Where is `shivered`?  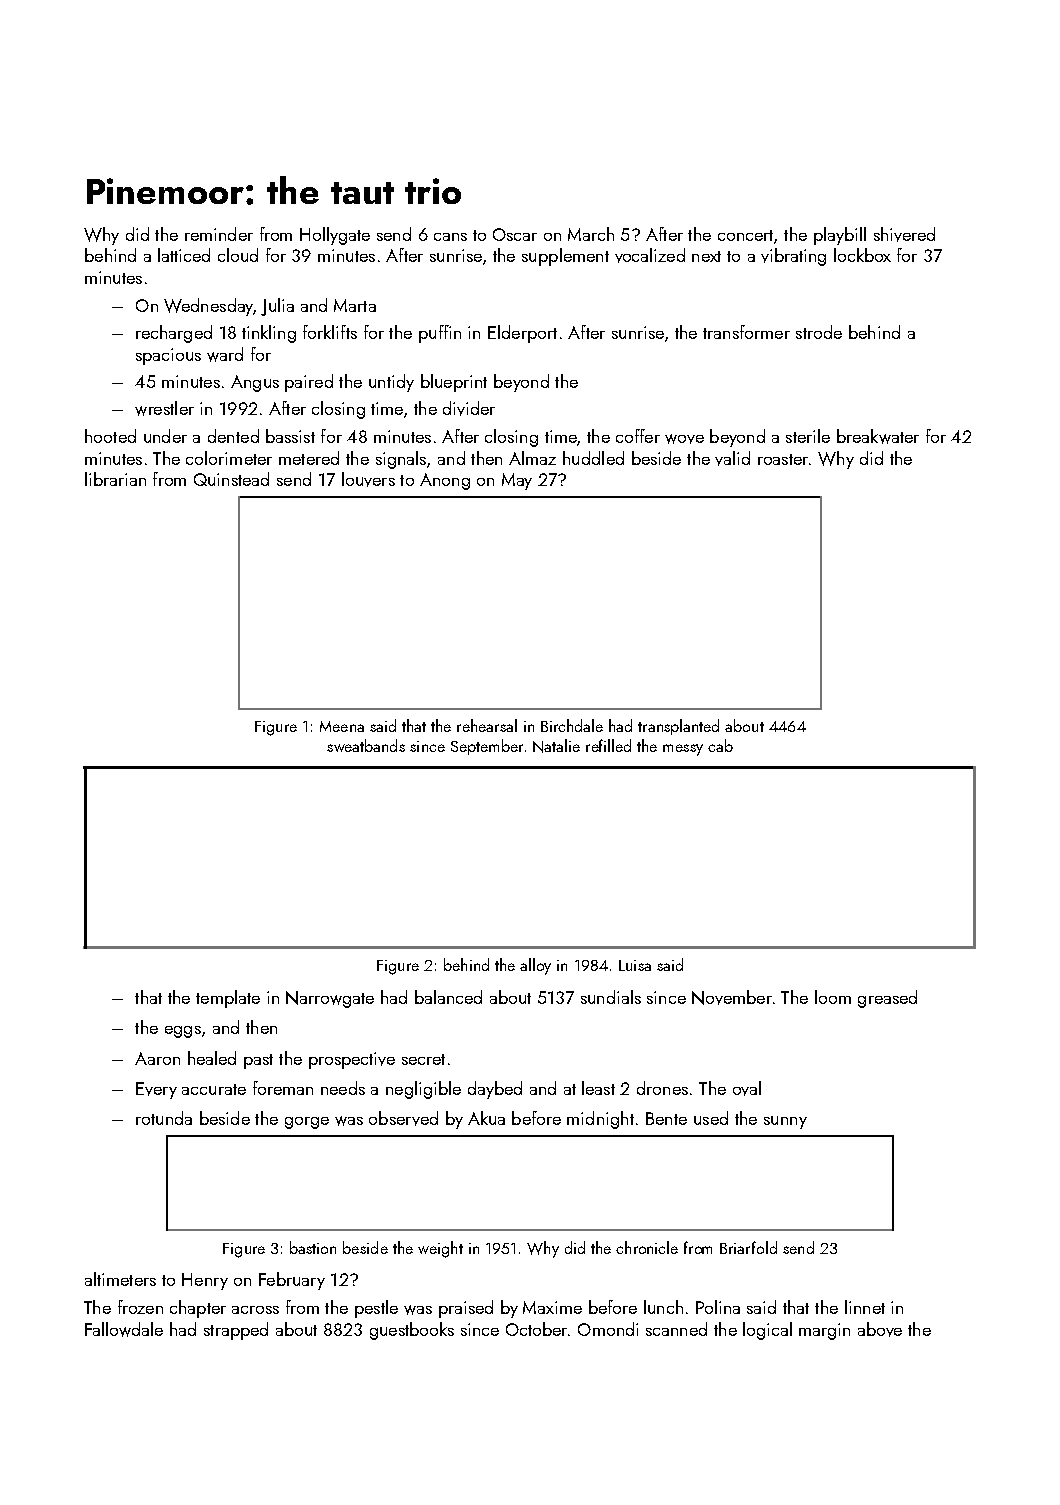
shivered is located at coordinates (904, 234).
